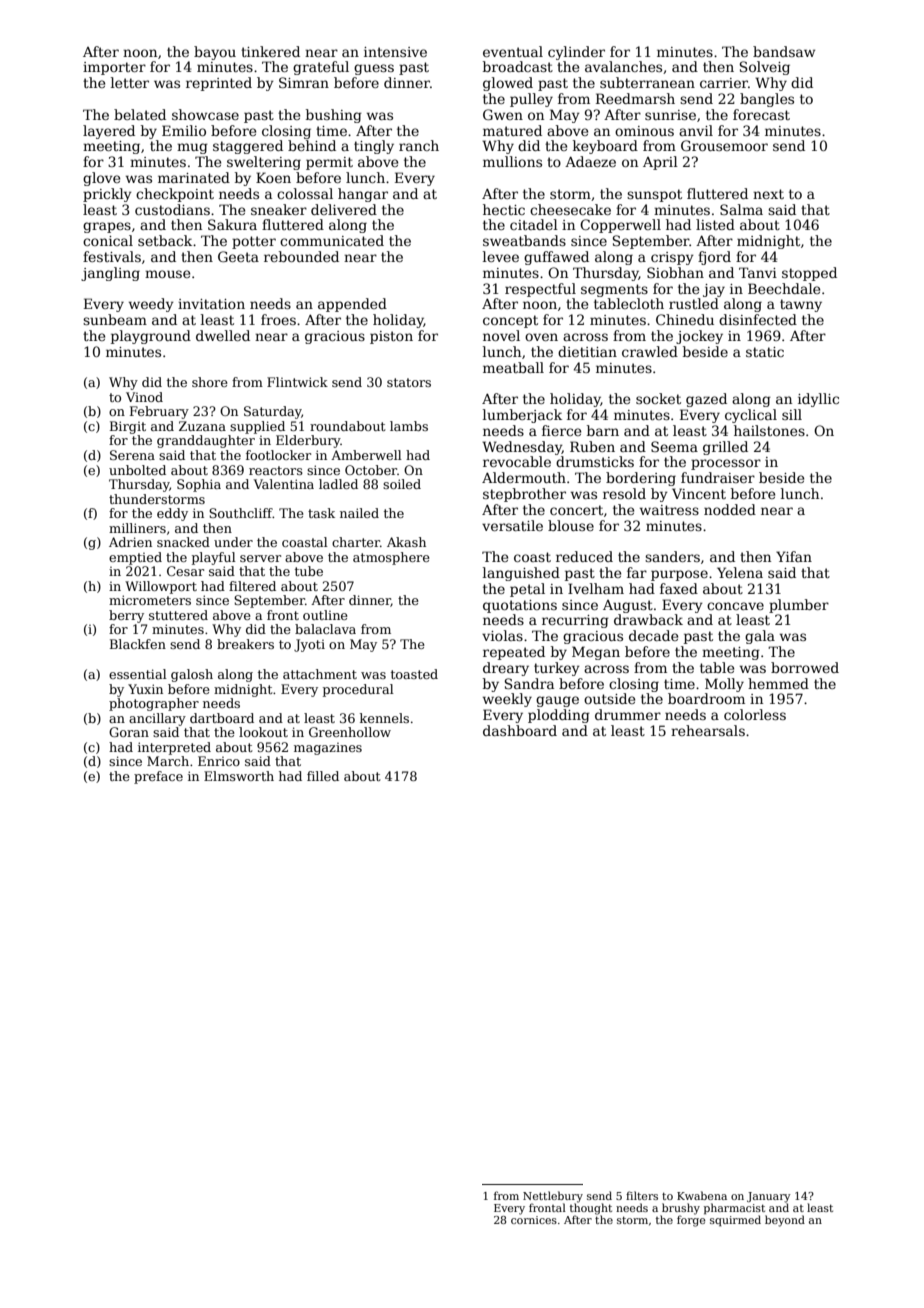  What do you see at coordinates (114, 68) in the page?
I see `importer` at bounding box center [114, 68].
